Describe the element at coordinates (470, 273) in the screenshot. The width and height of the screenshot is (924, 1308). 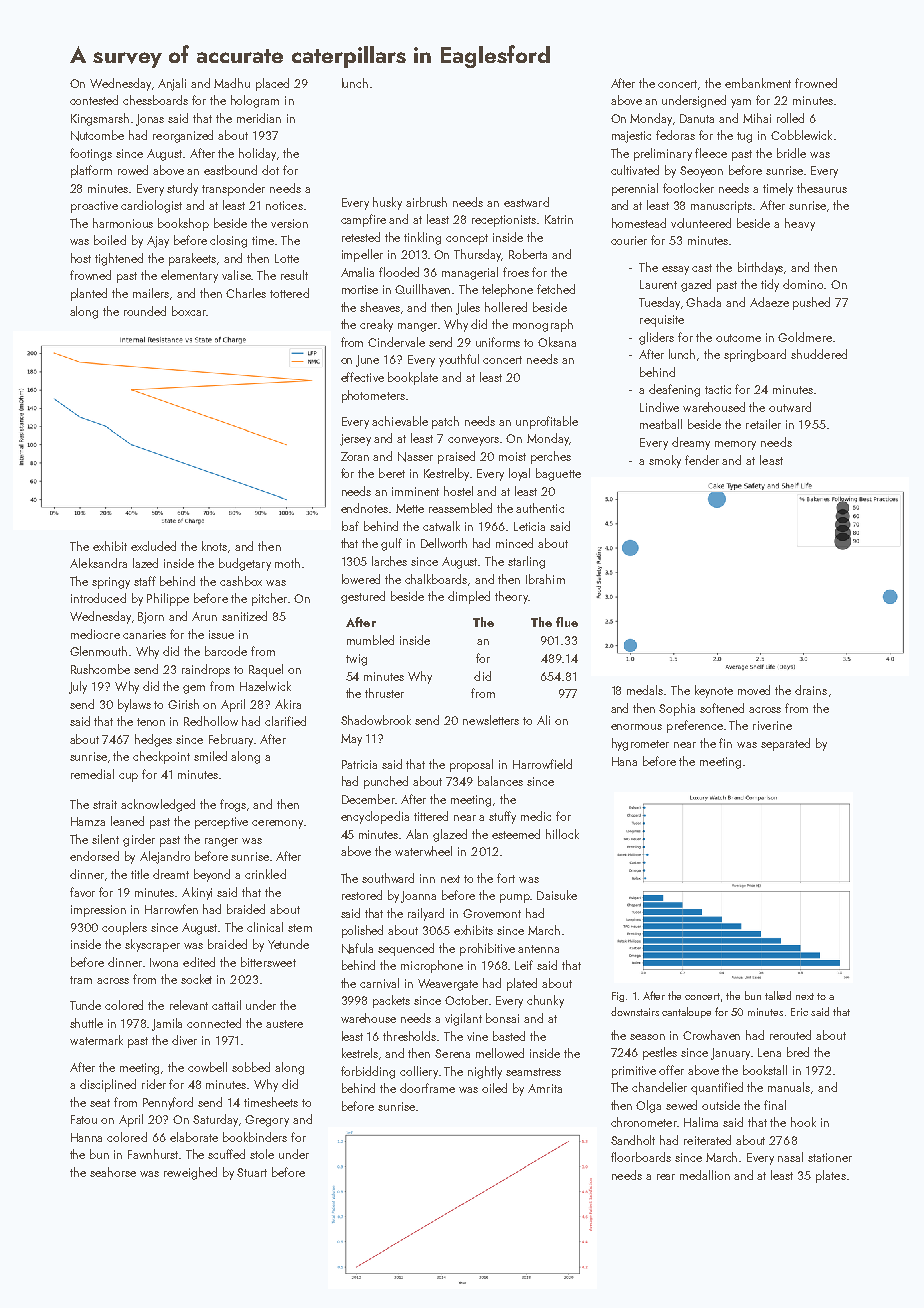
I see `managerial` at that location.
